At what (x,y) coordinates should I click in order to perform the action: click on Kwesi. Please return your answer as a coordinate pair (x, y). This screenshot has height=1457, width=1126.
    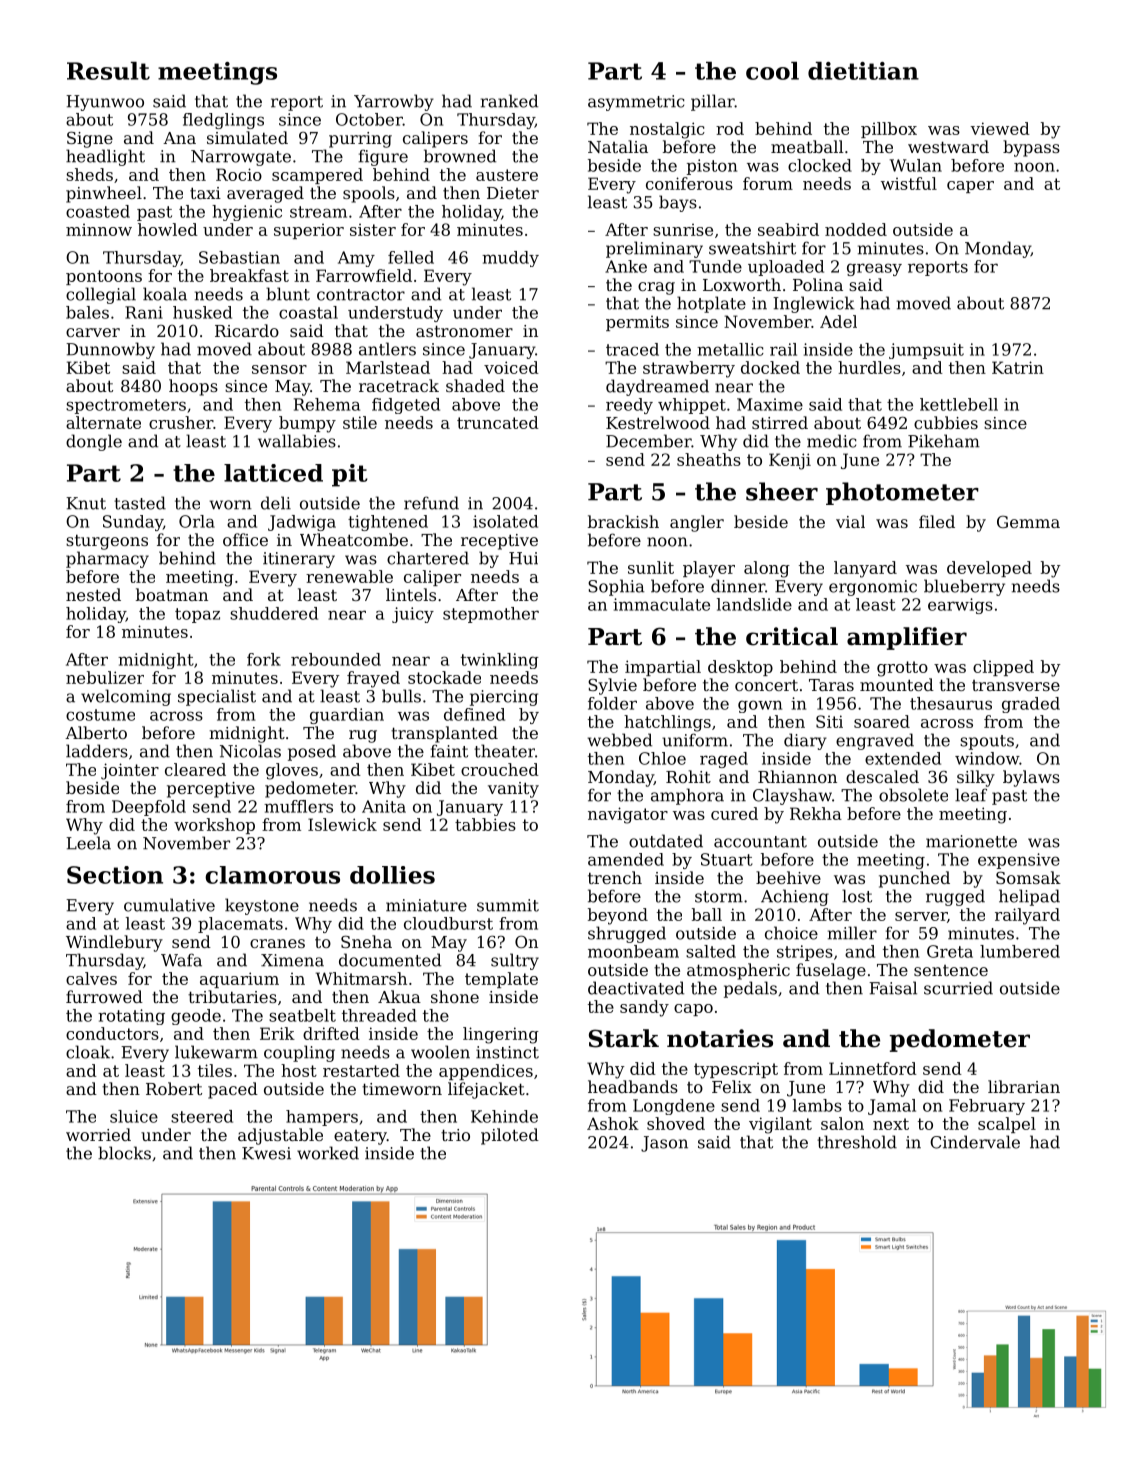
    Looking at the image, I should click on (266, 1153).
